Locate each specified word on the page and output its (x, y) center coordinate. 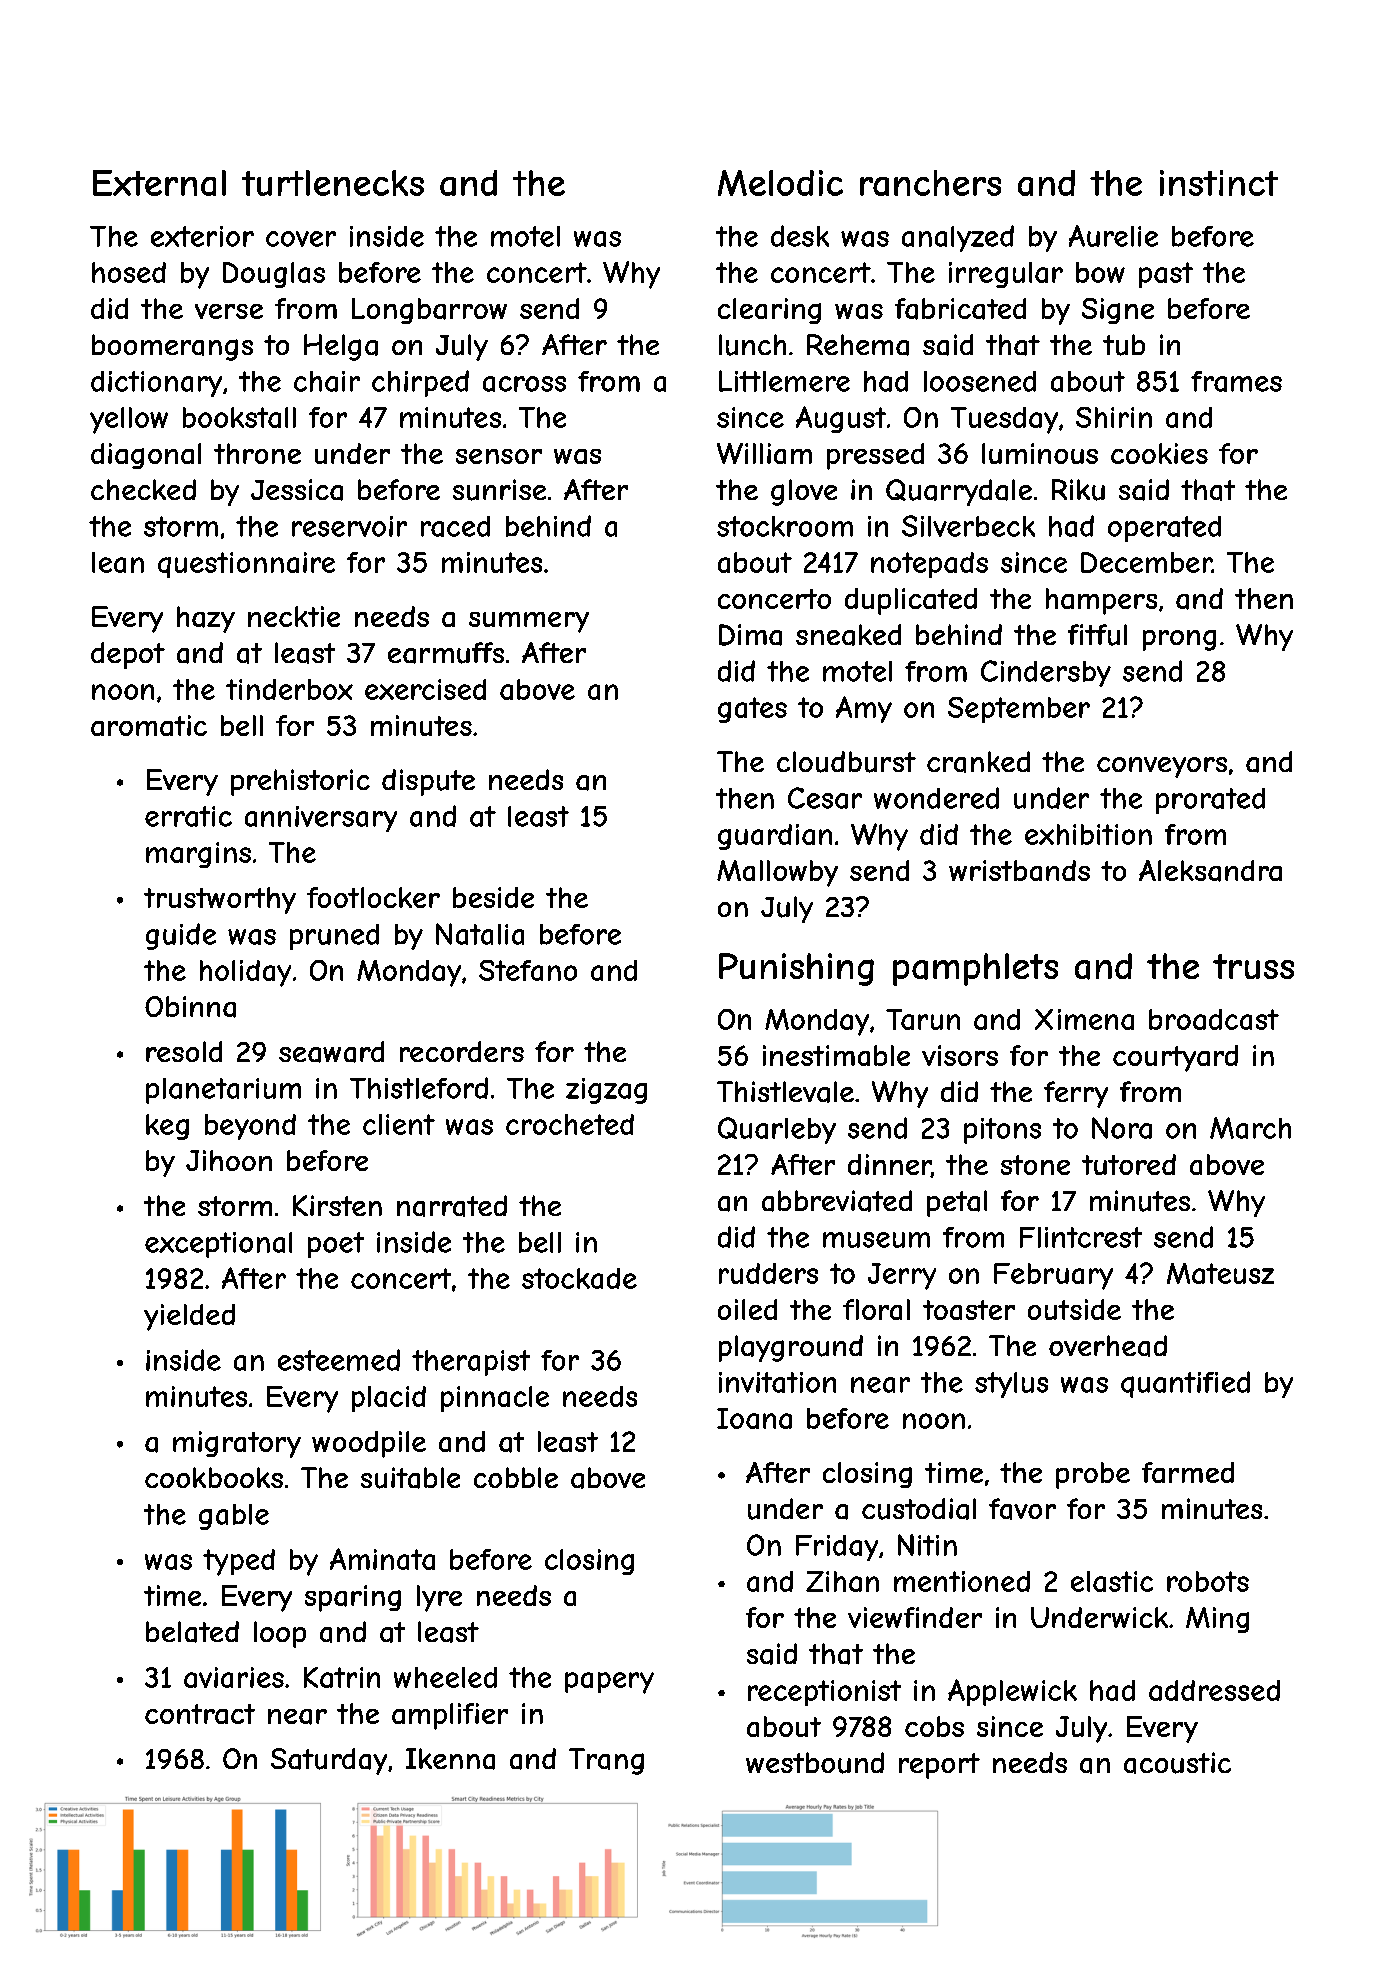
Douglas (274, 275)
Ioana (754, 1418)
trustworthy (220, 900)
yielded (189, 1317)
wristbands (1019, 870)
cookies (1159, 453)
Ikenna (450, 1759)
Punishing (796, 969)
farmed (1188, 1472)
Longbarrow (429, 311)
